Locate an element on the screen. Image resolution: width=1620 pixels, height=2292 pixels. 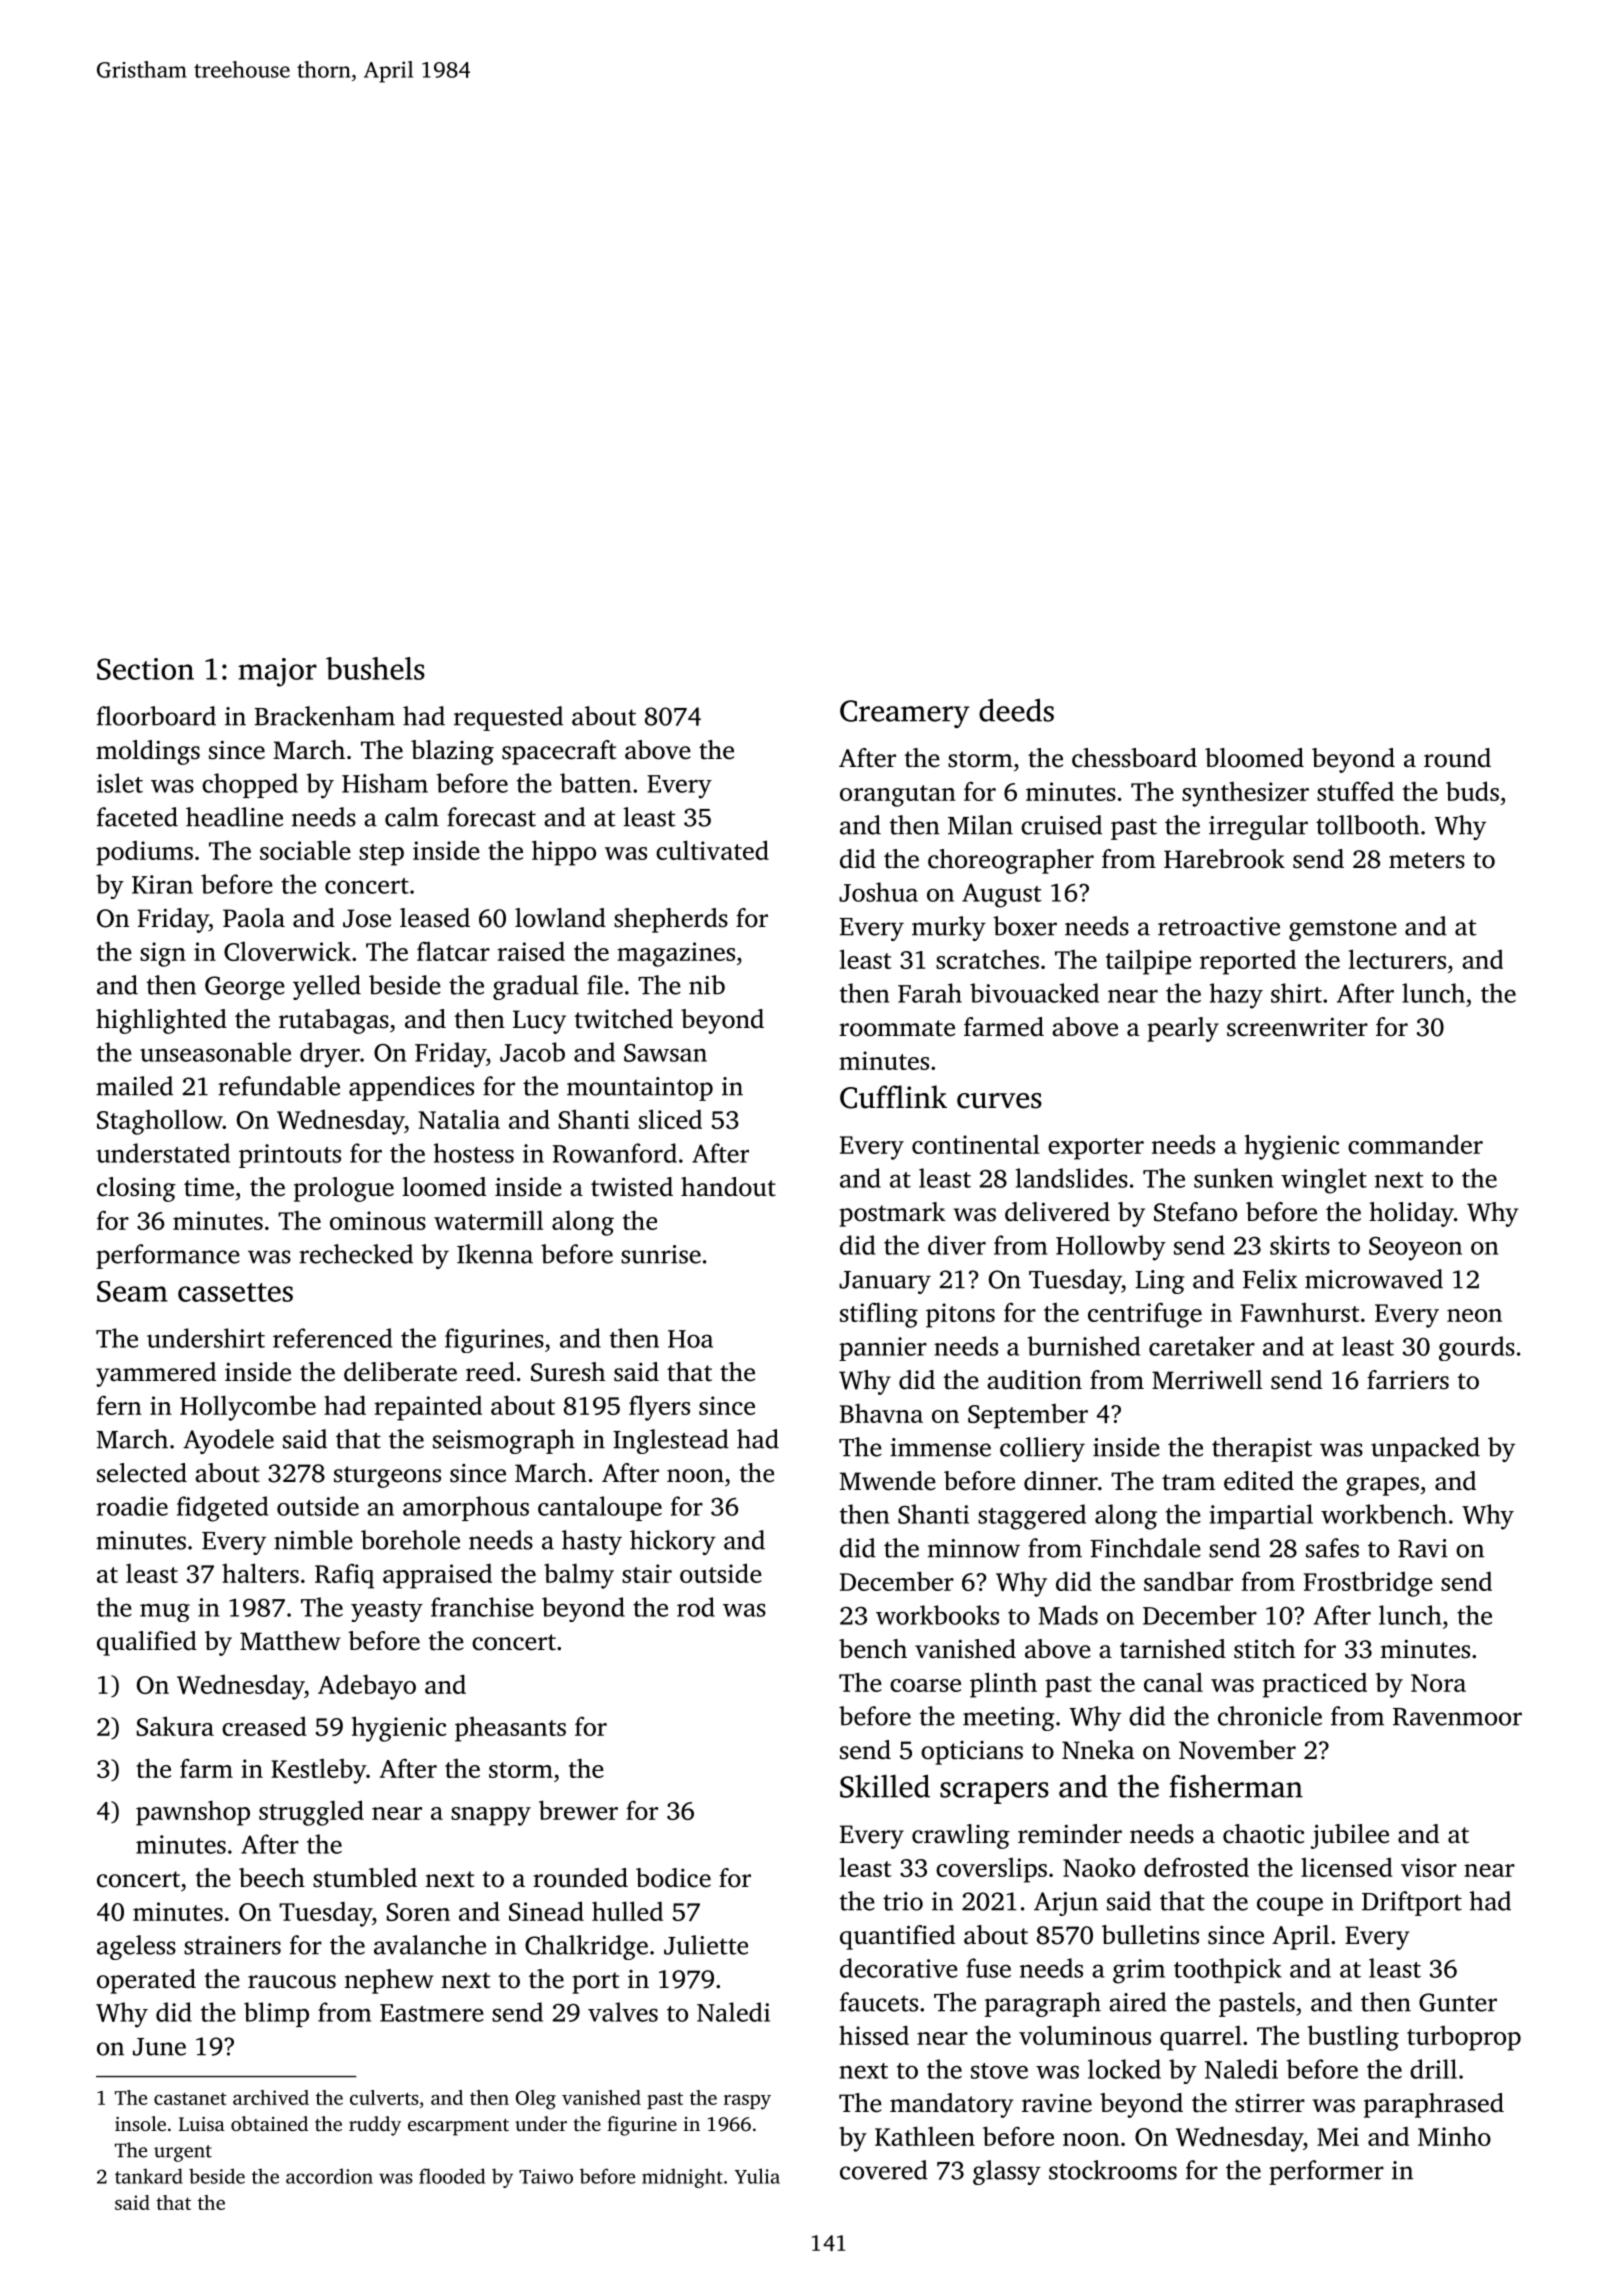
flatcar is located at coordinates (453, 951).
